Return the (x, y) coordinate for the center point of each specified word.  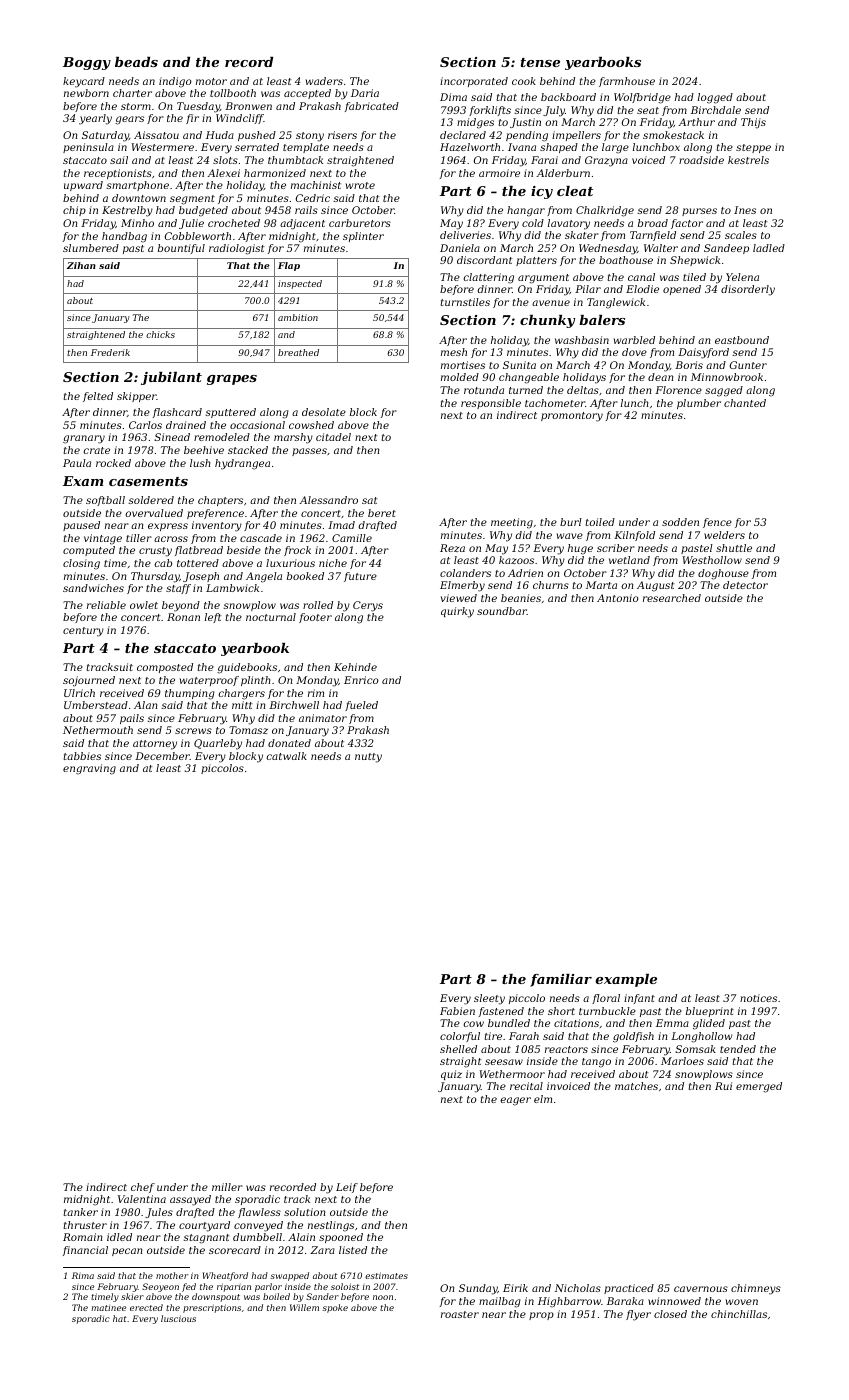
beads (136, 62)
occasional (257, 425)
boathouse (626, 260)
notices (758, 998)
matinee (108, 1308)
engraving (89, 769)
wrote (360, 185)
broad (653, 223)
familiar (561, 980)
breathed (298, 352)
